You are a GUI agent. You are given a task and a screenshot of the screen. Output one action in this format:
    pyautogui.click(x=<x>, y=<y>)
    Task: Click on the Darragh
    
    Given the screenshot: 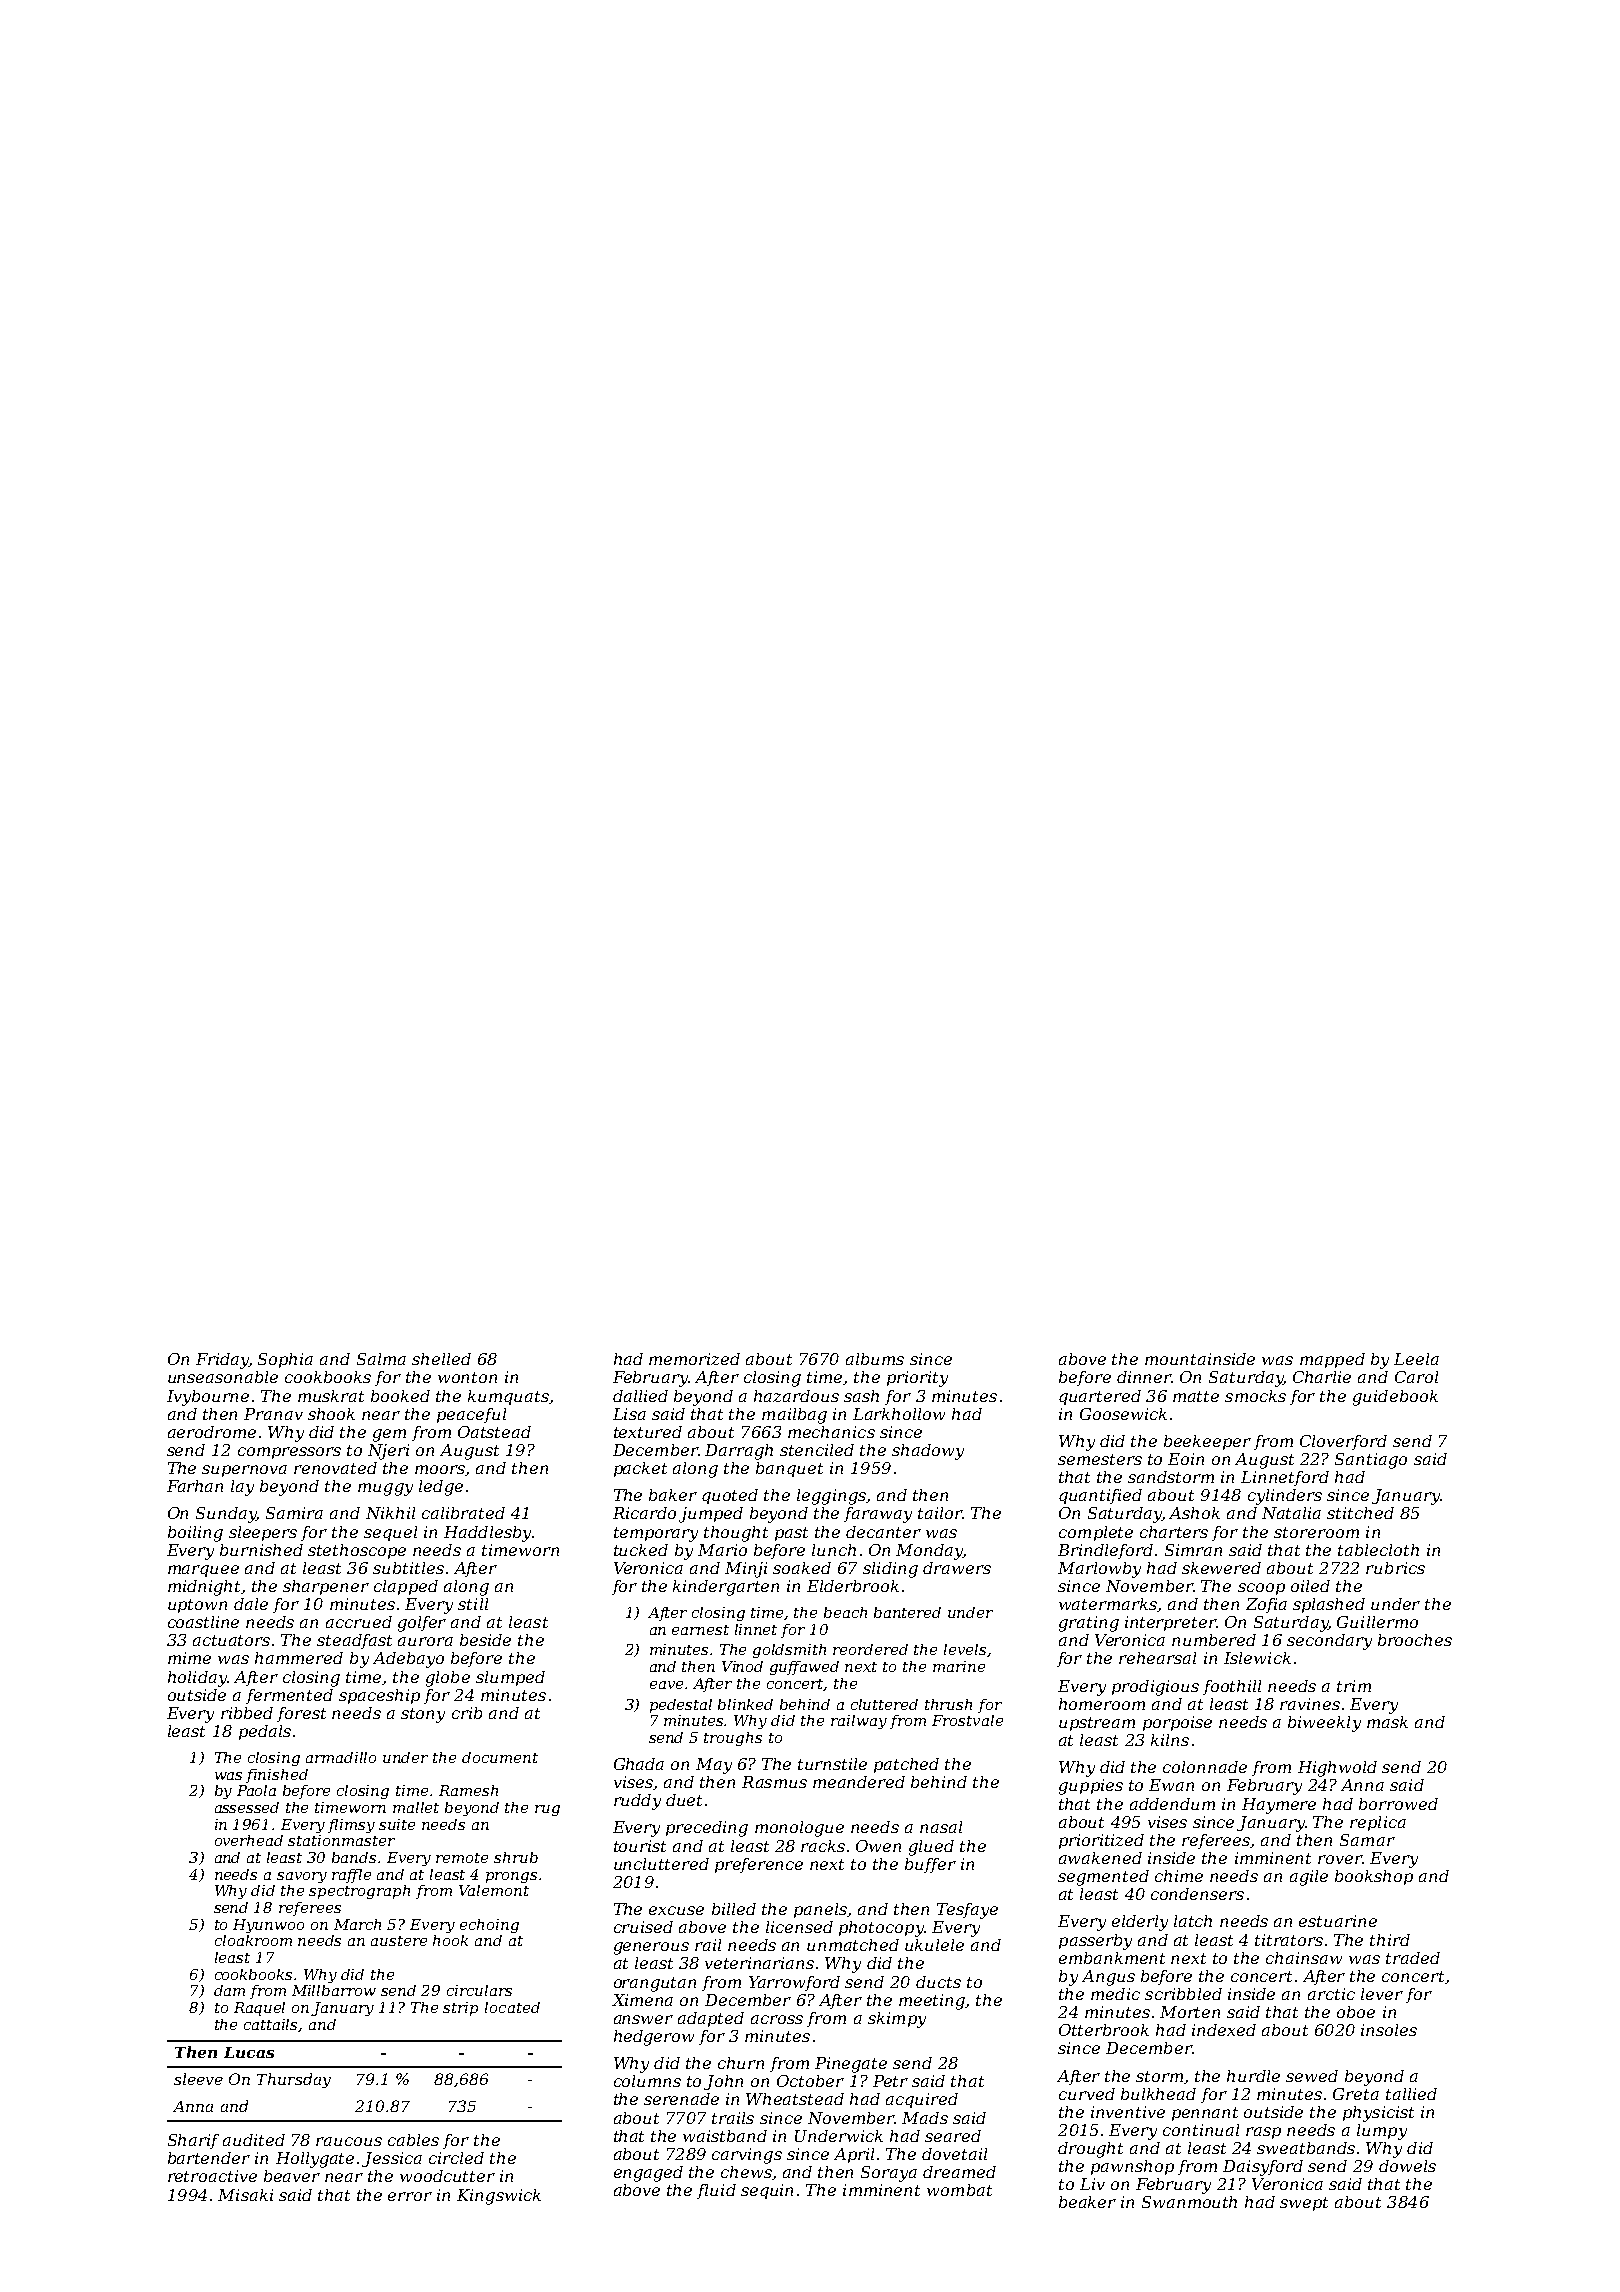 What is the action you would take?
    pyautogui.click(x=739, y=1452)
